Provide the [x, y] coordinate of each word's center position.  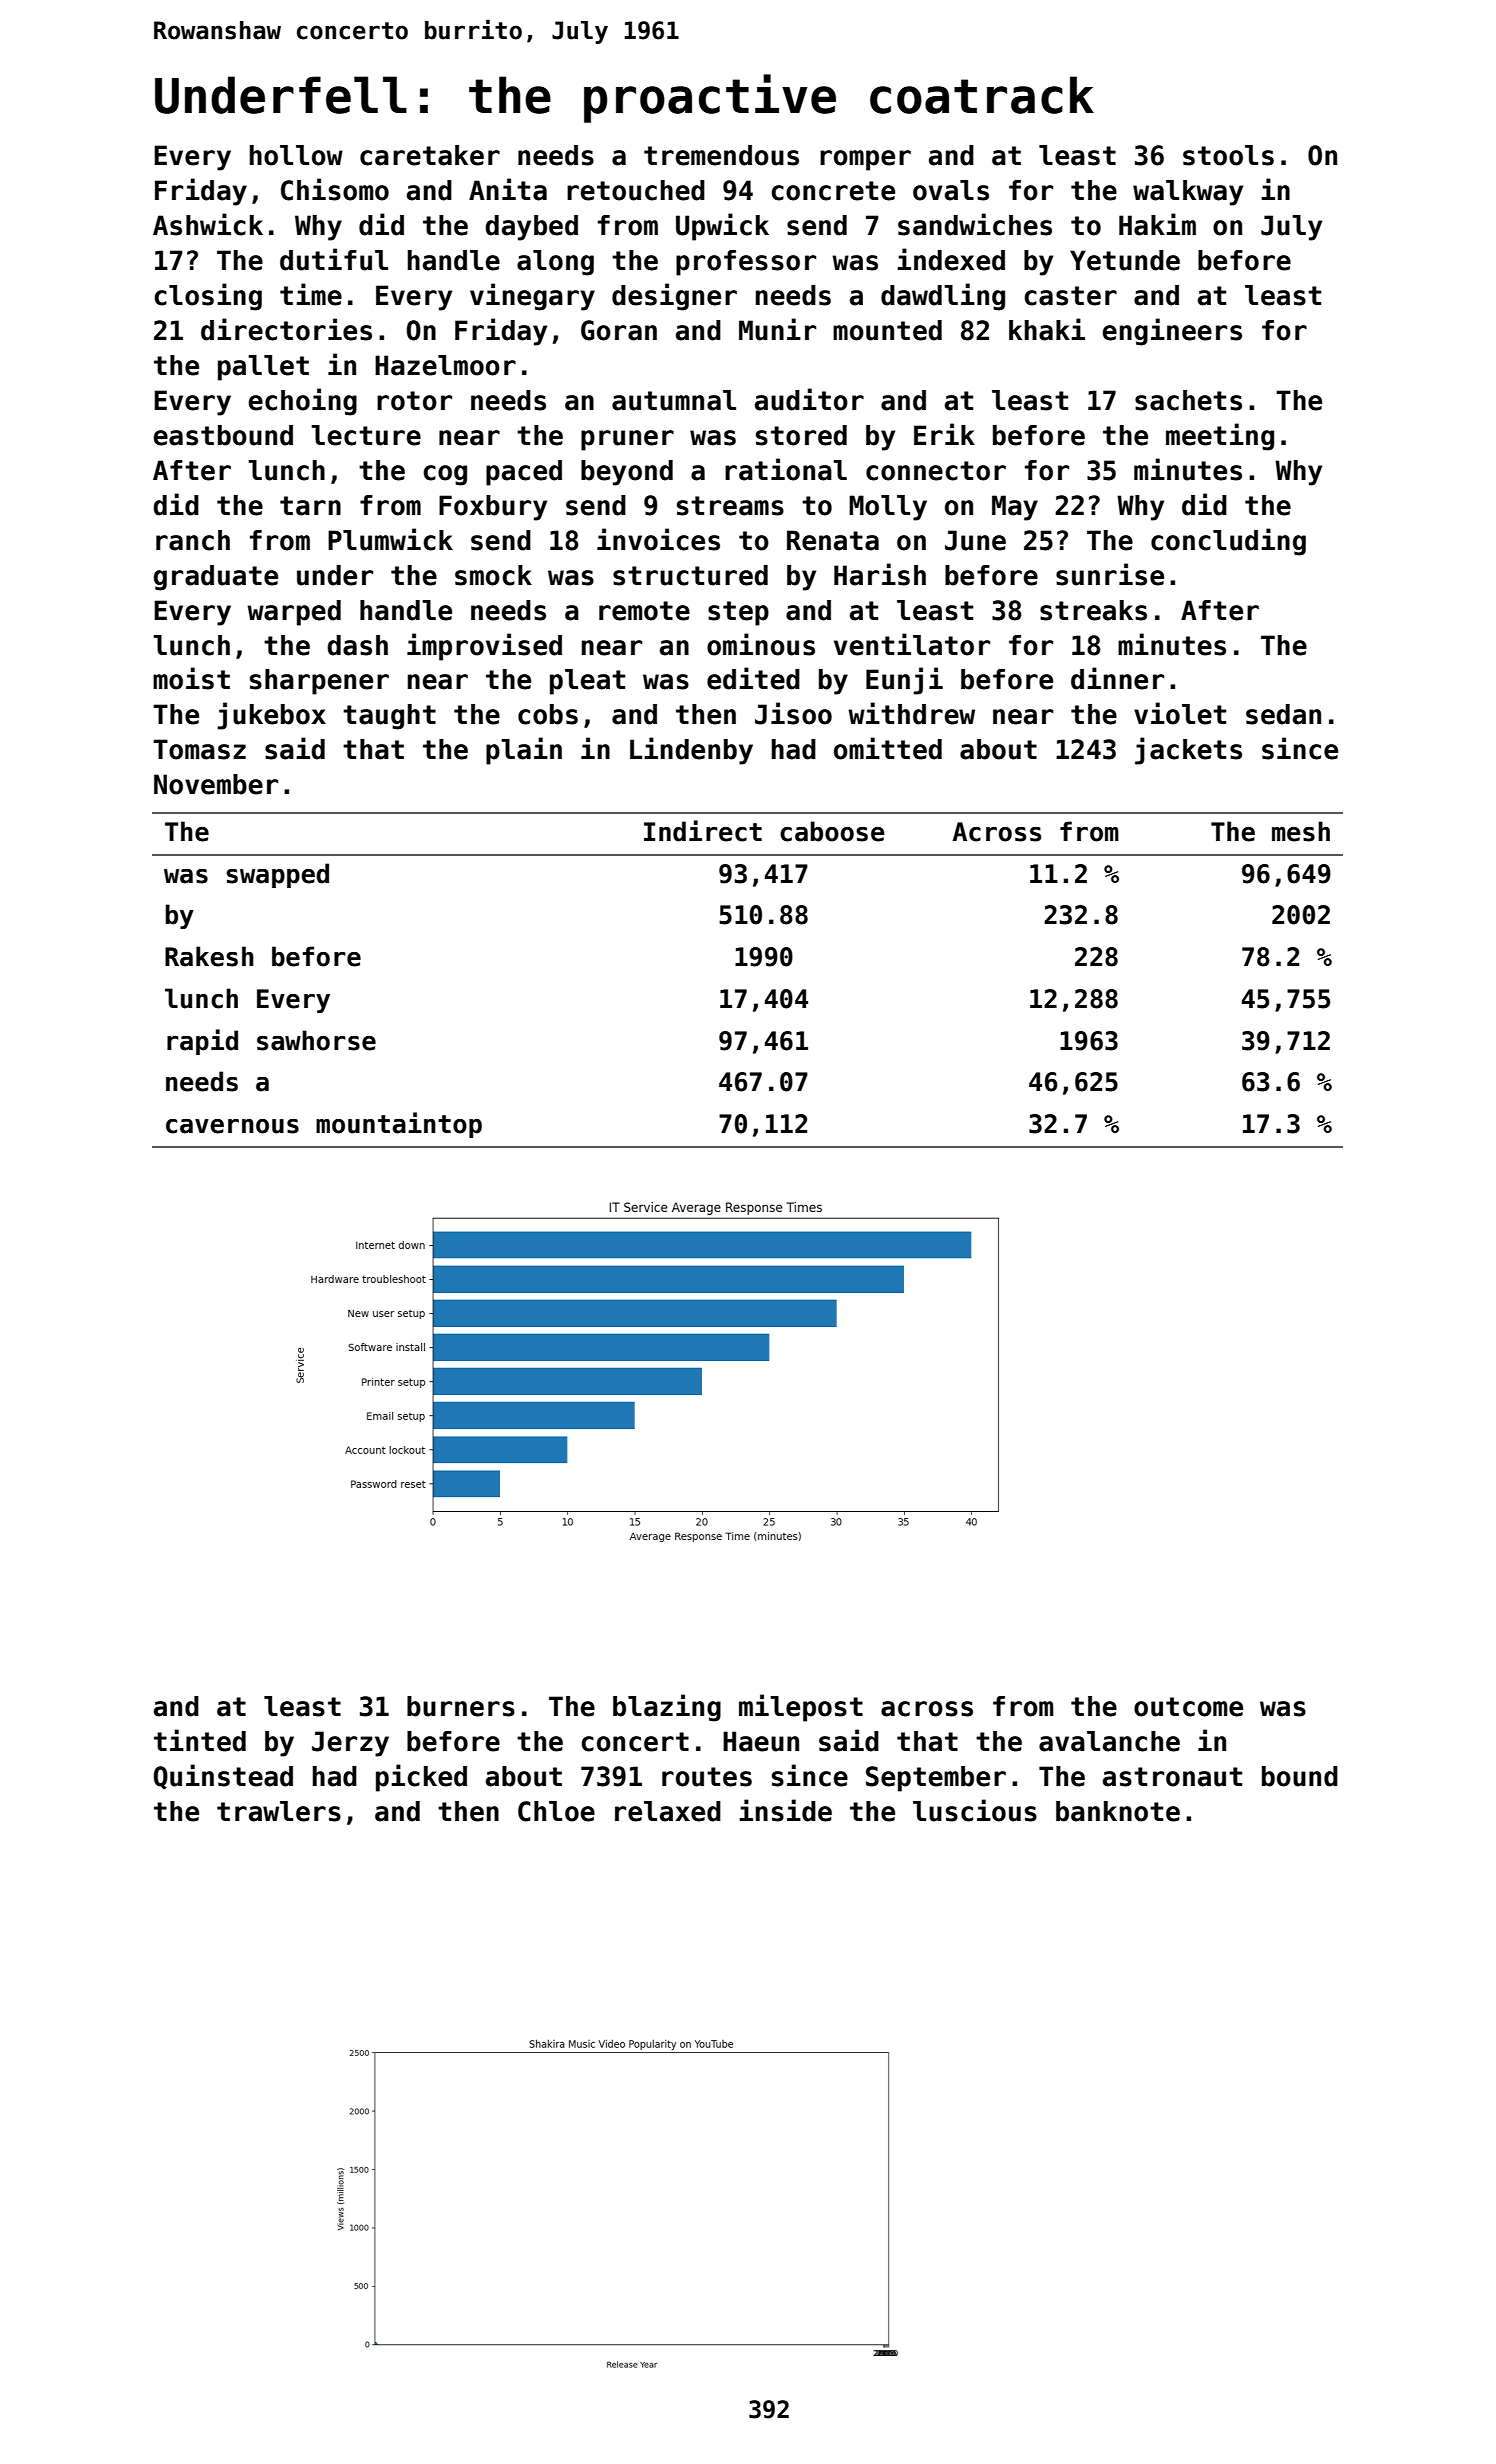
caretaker [430, 155]
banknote [1118, 1811]
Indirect [703, 831]
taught [389, 717]
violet [1180, 713]
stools [1228, 155]
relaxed [668, 1811]
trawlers [279, 1811]
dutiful [334, 259]
